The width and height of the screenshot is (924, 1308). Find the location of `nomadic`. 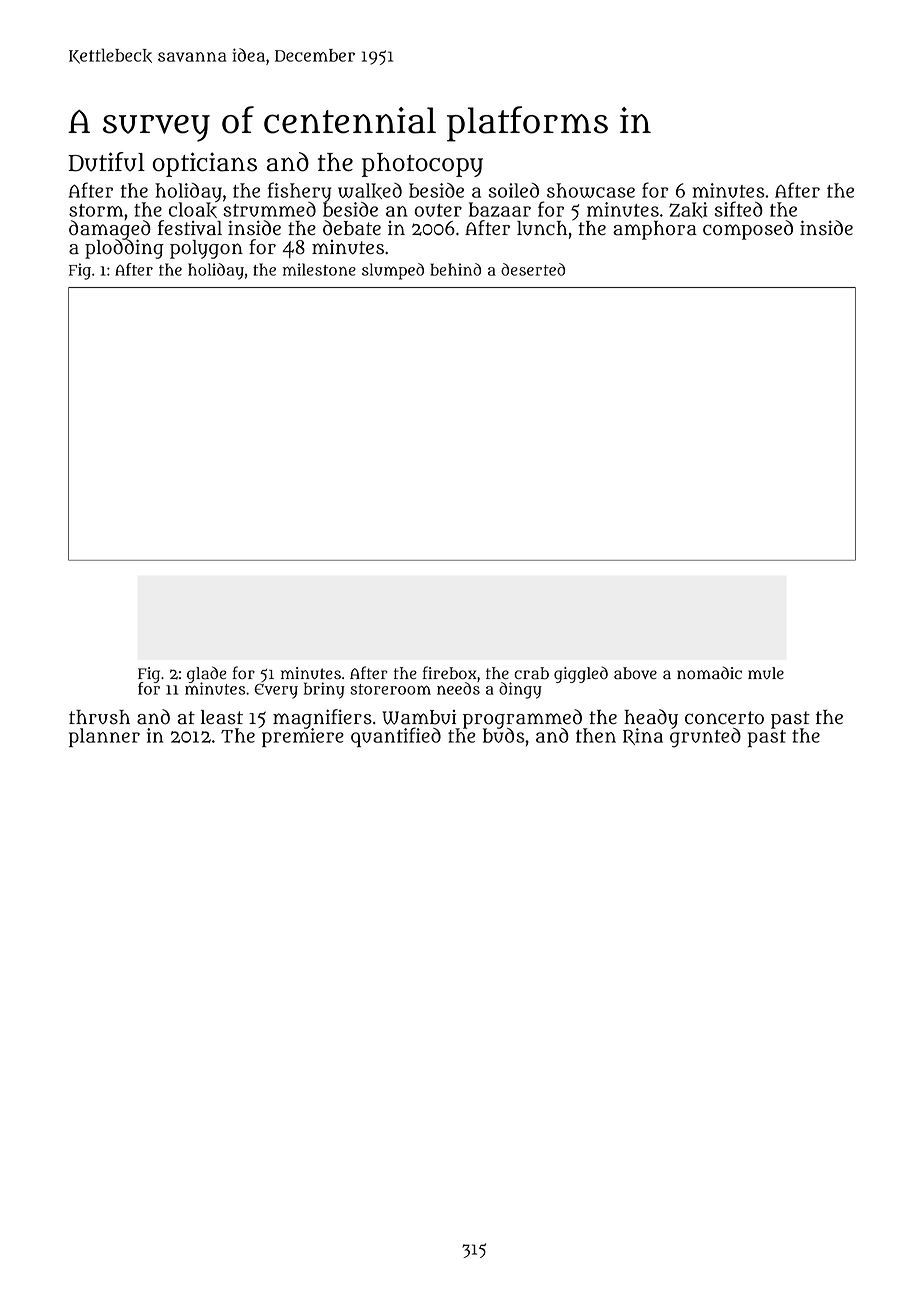

nomadic is located at coordinates (709, 673).
